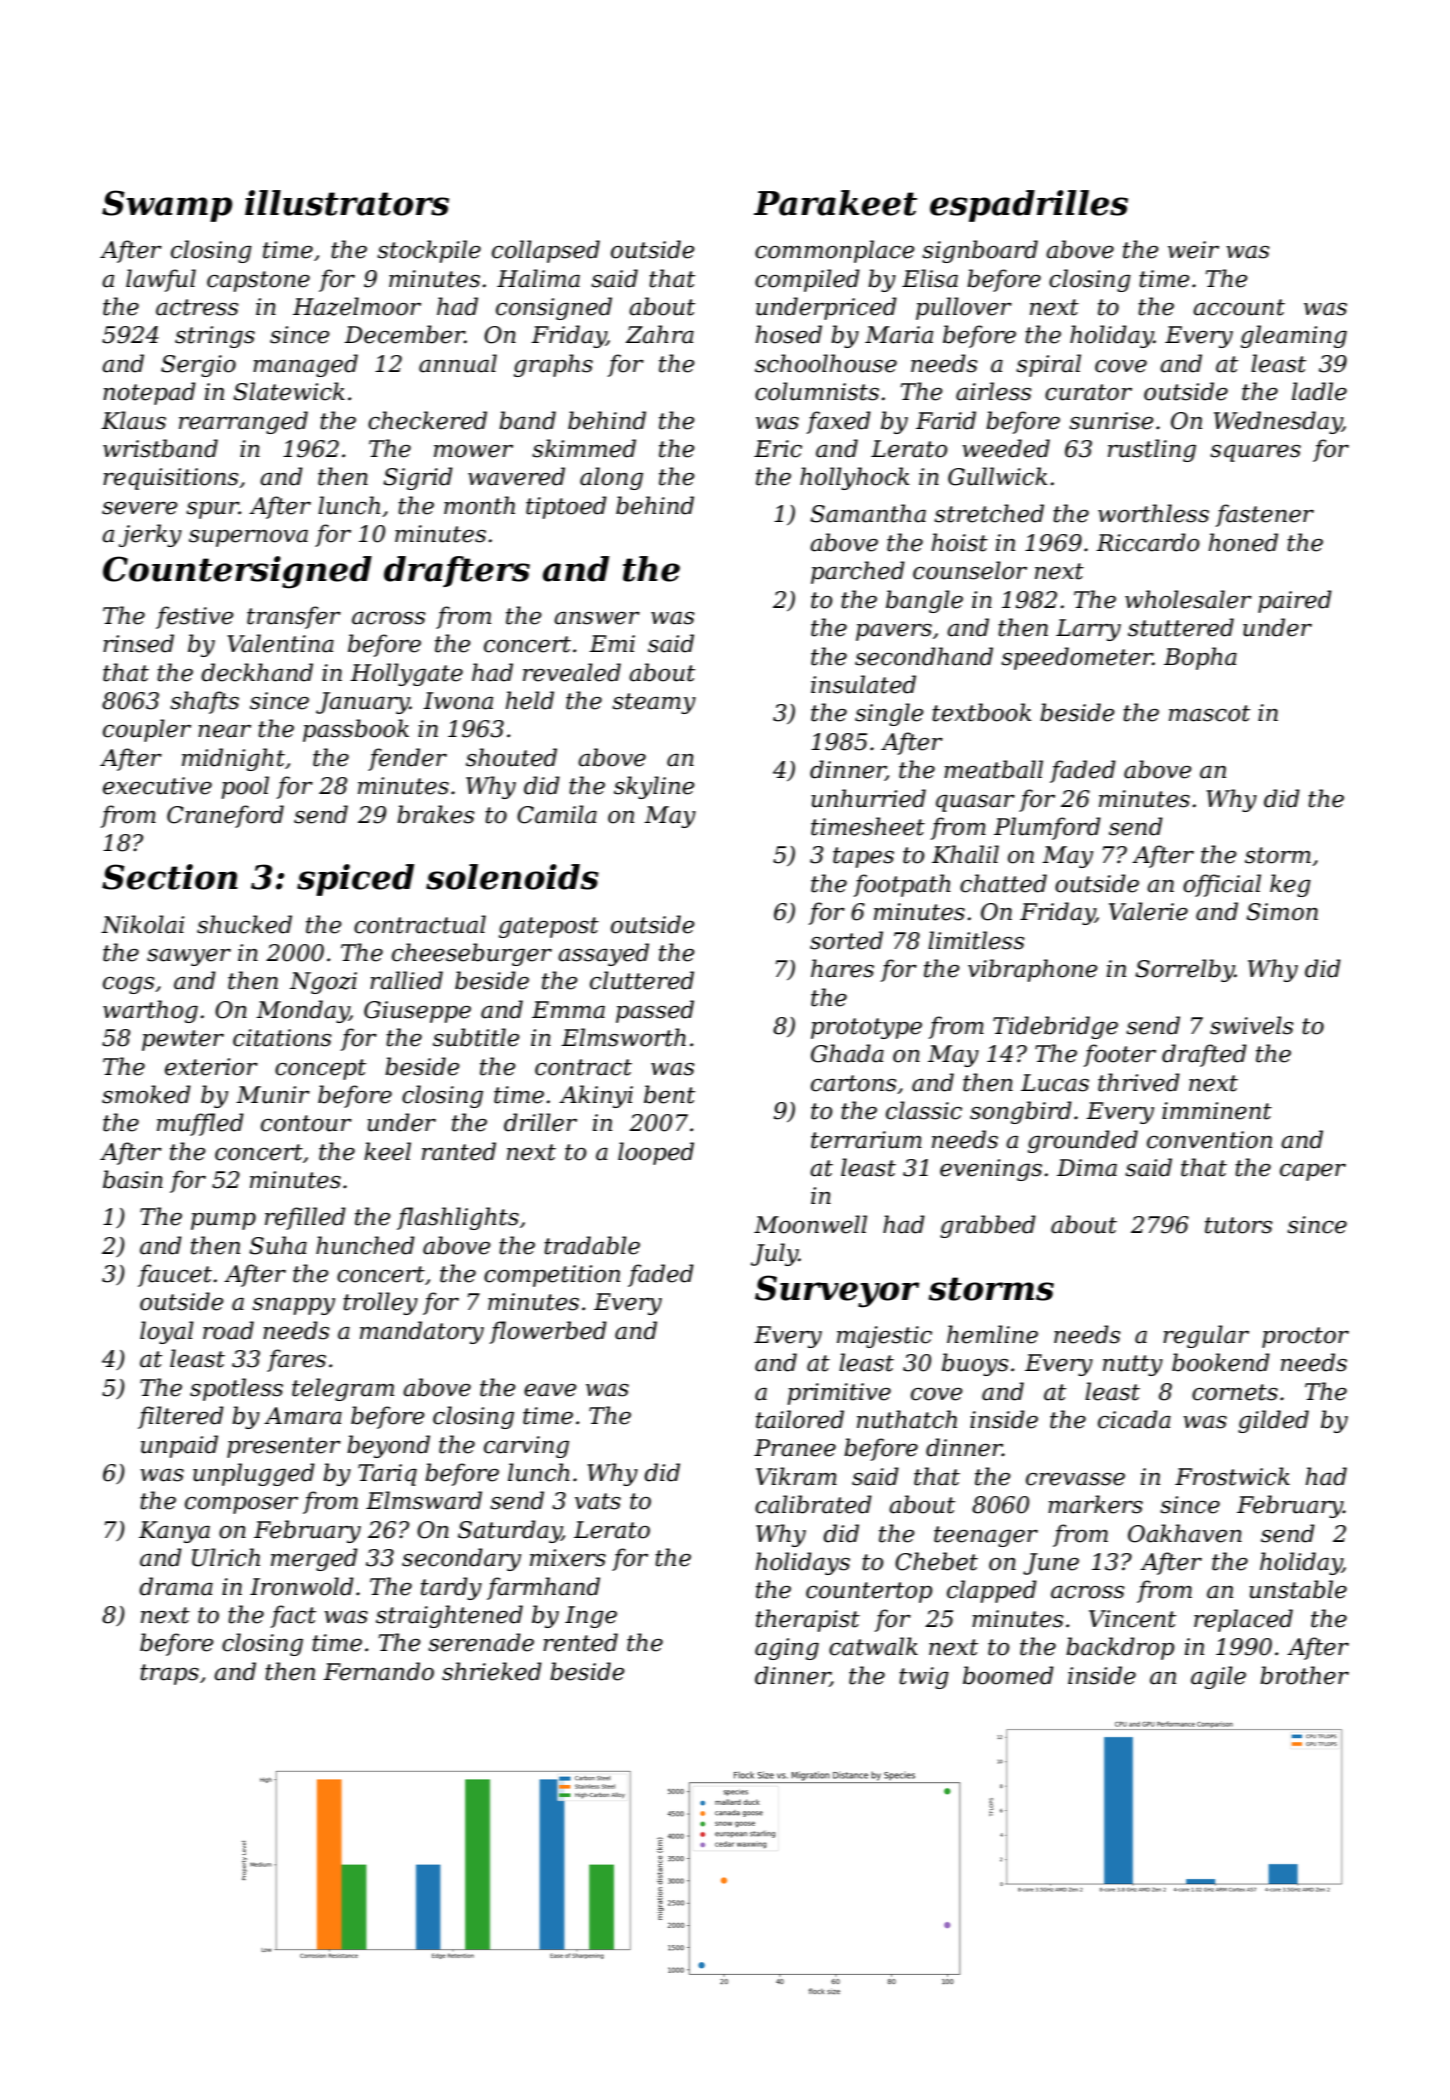 The width and height of the document is (1450, 2100). I want to click on loyal, so click(167, 1332).
